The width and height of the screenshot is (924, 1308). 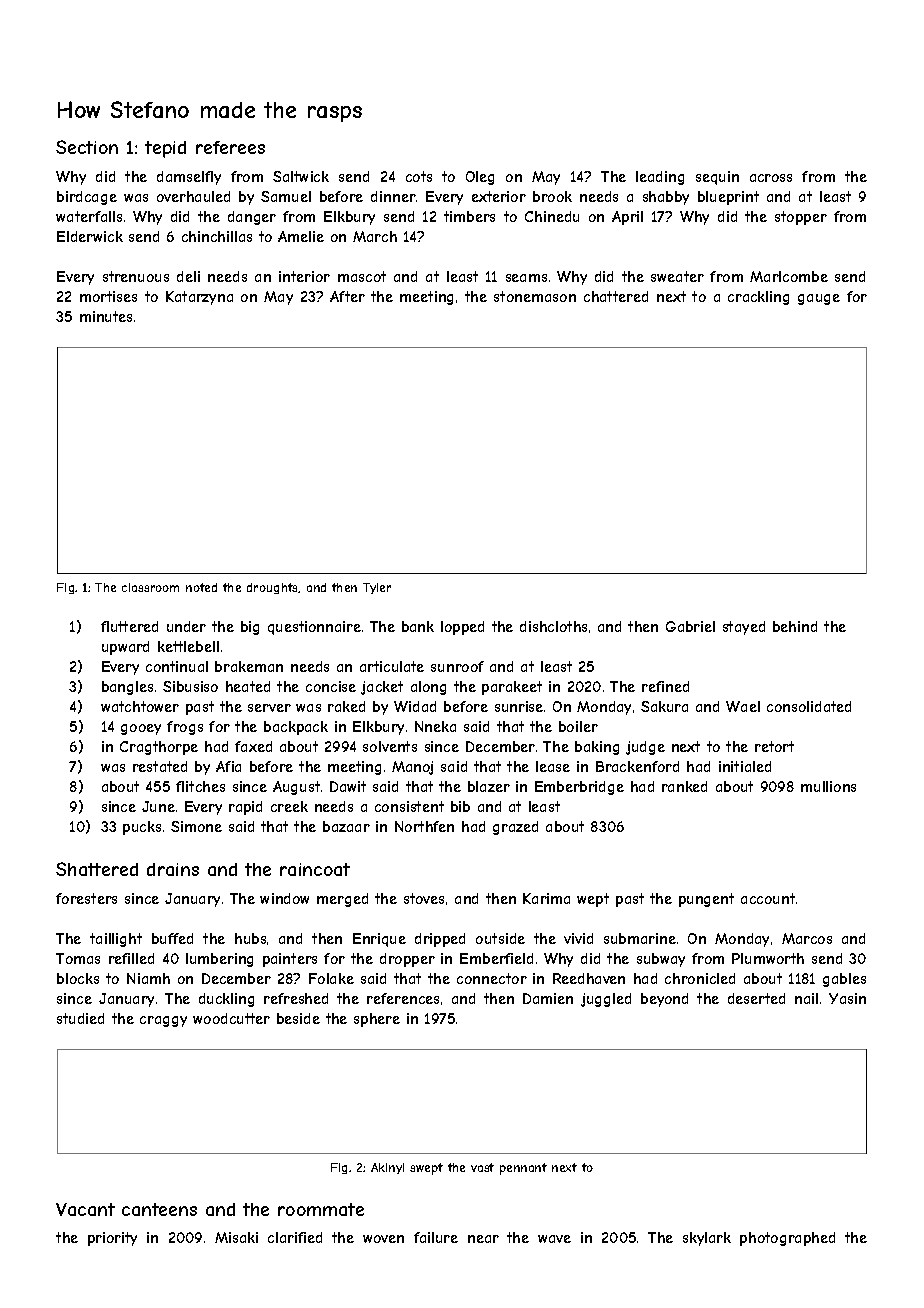 I want to click on brakeman, so click(x=249, y=666).
